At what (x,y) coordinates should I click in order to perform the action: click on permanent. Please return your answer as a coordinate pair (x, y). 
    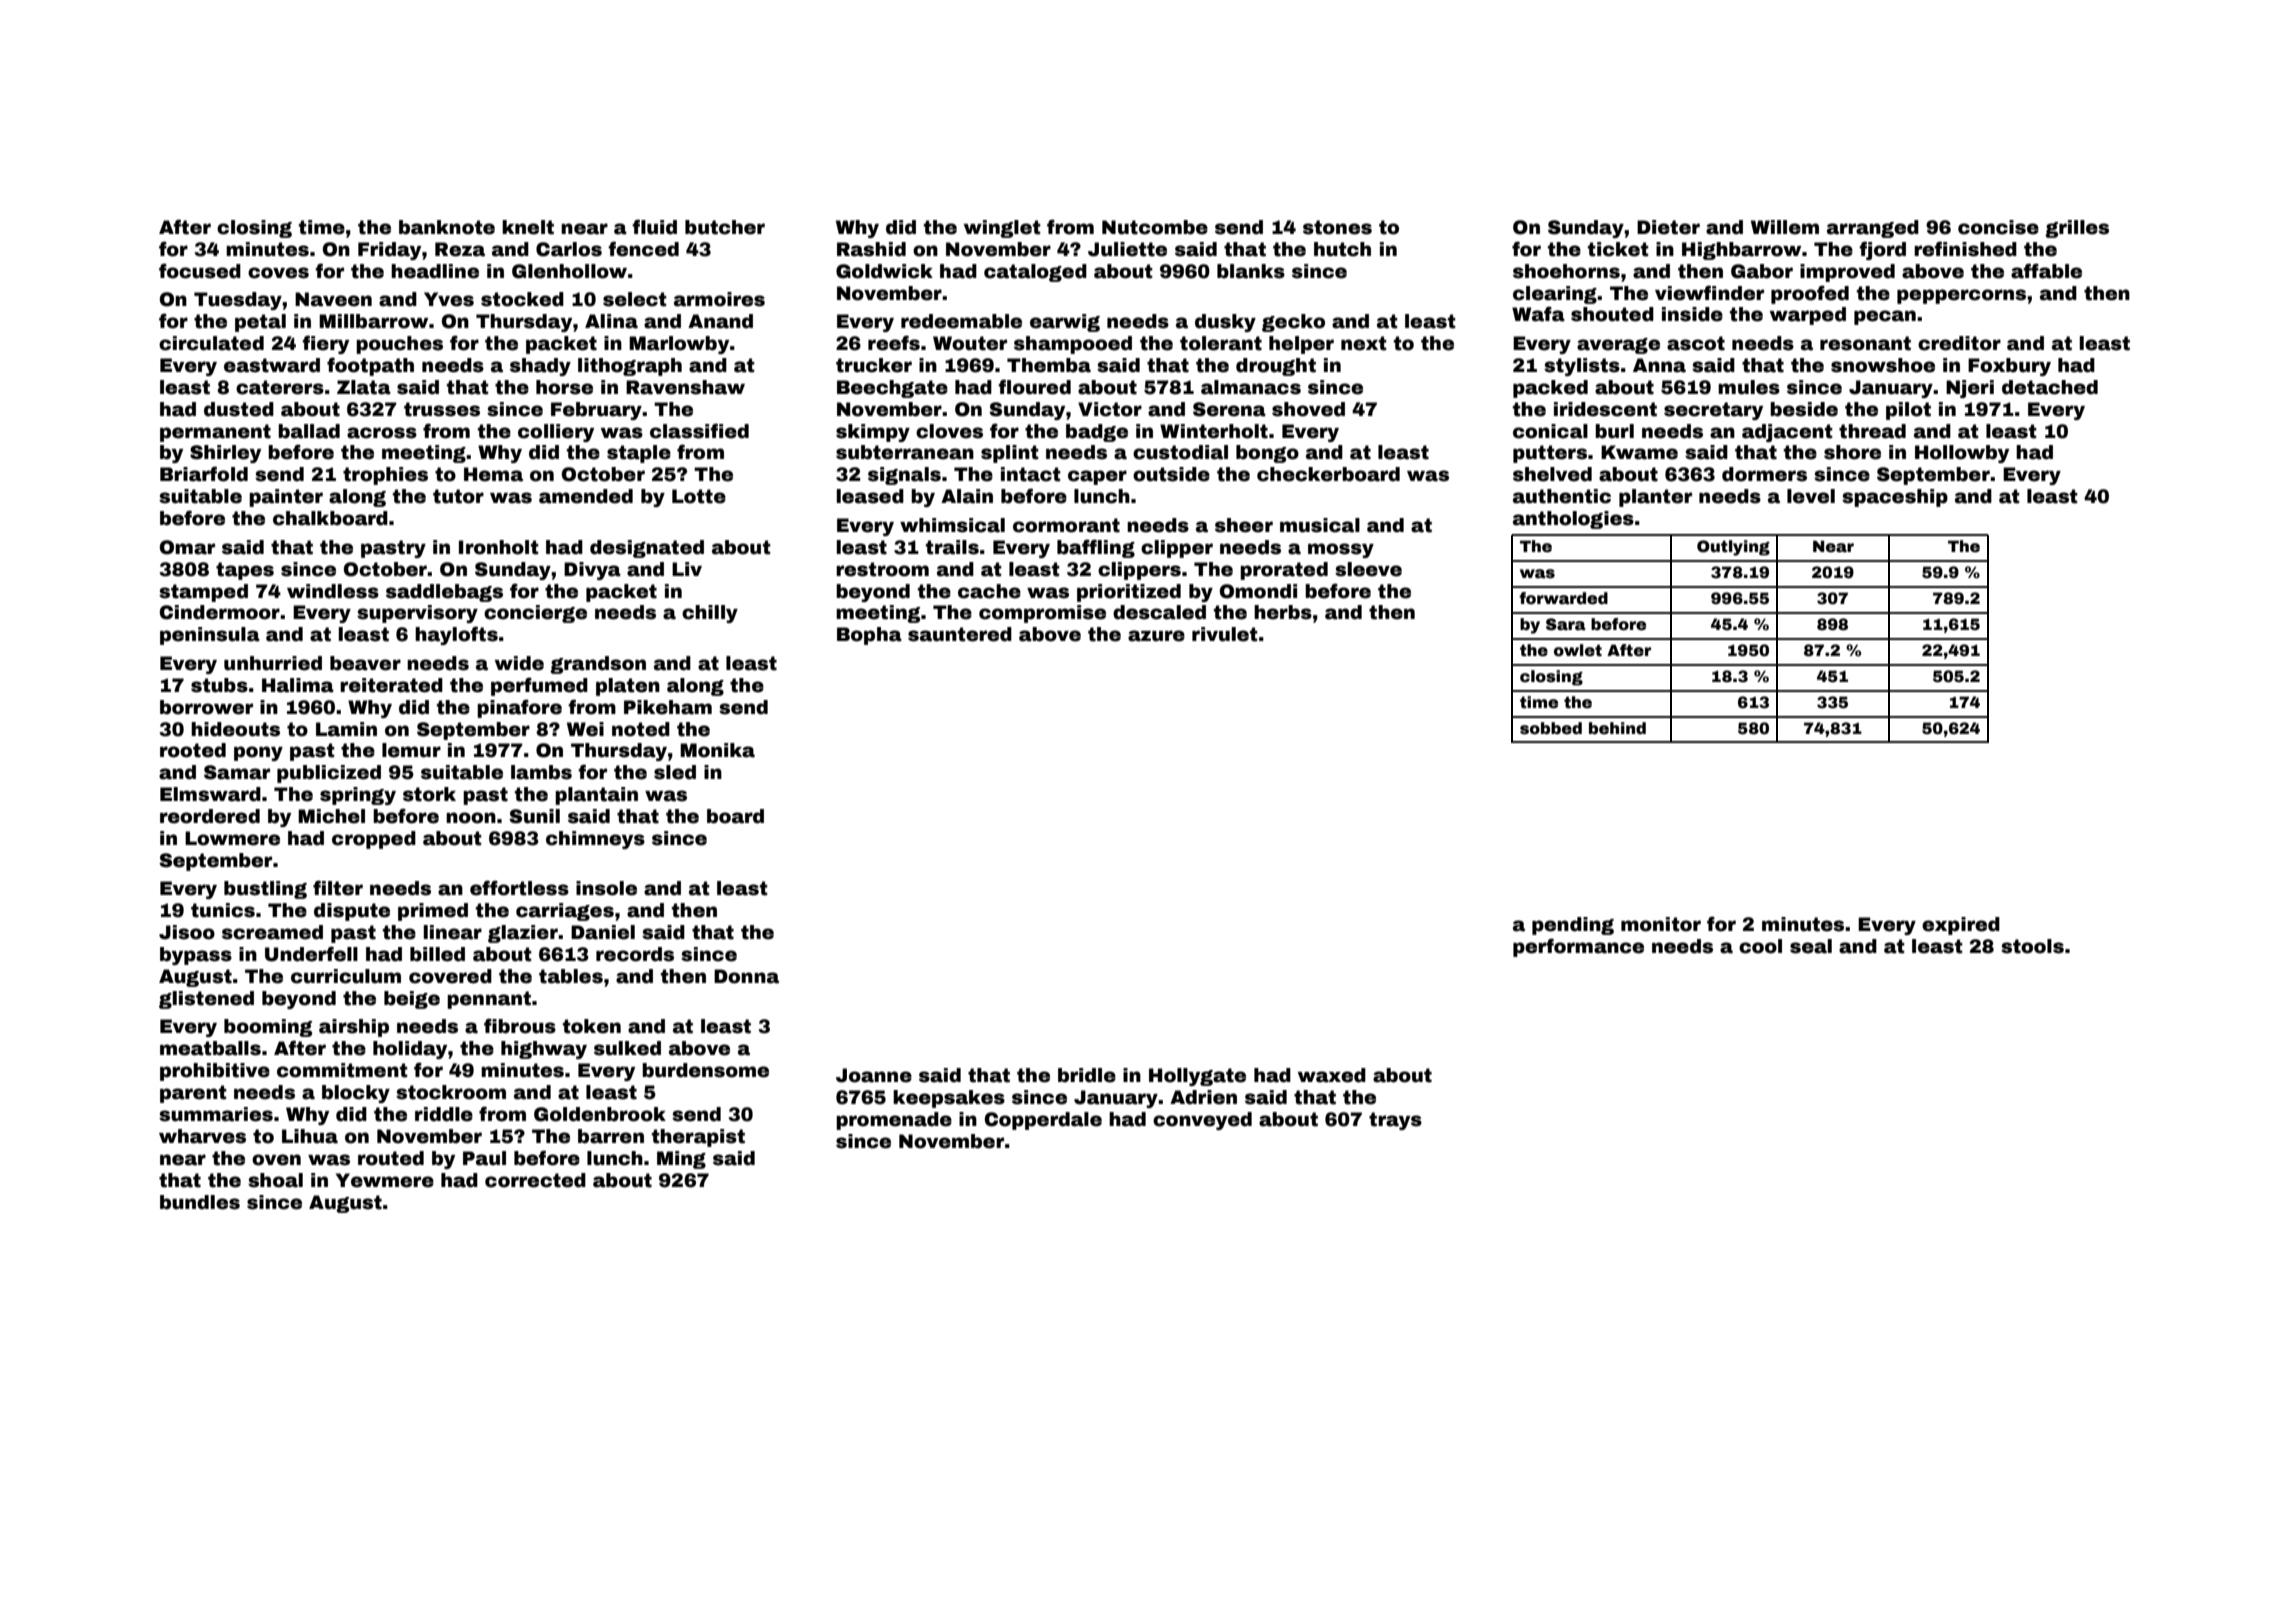
    Looking at the image, I should click on (215, 433).
